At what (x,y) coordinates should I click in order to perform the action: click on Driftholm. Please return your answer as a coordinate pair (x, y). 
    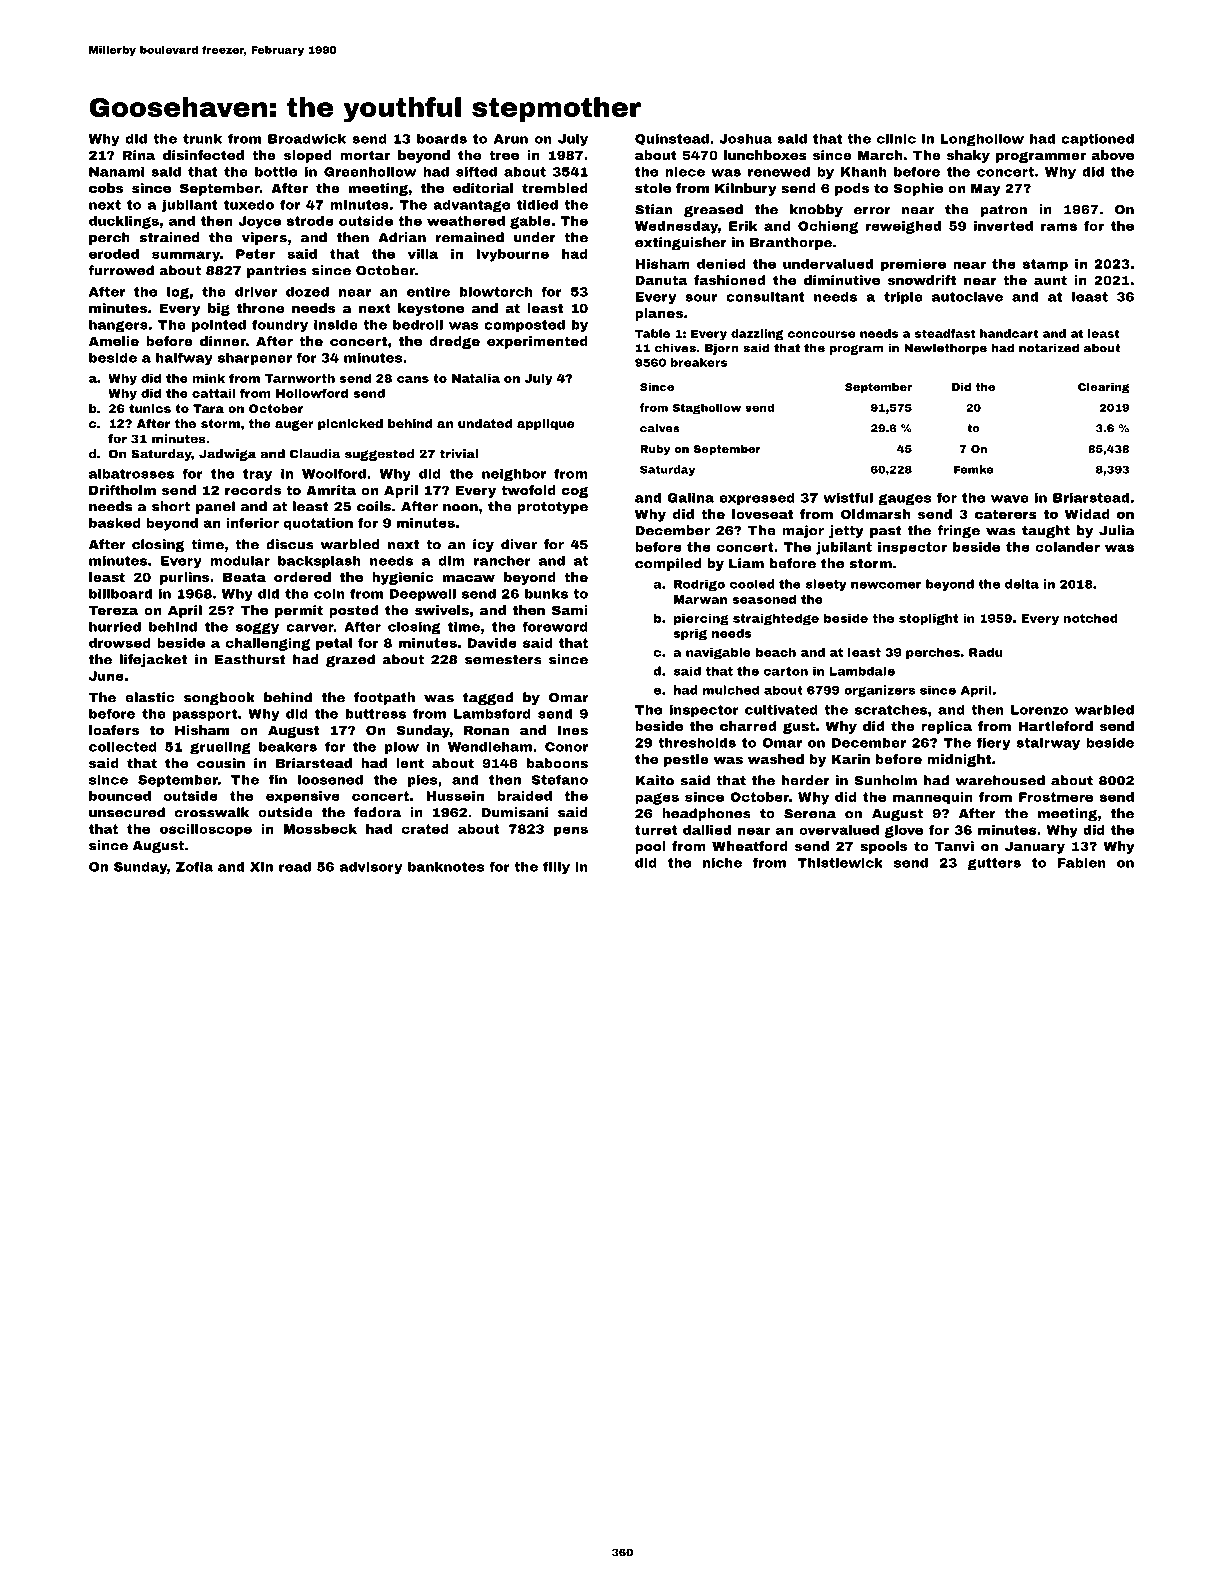
    Looking at the image, I should click on (122, 490).
